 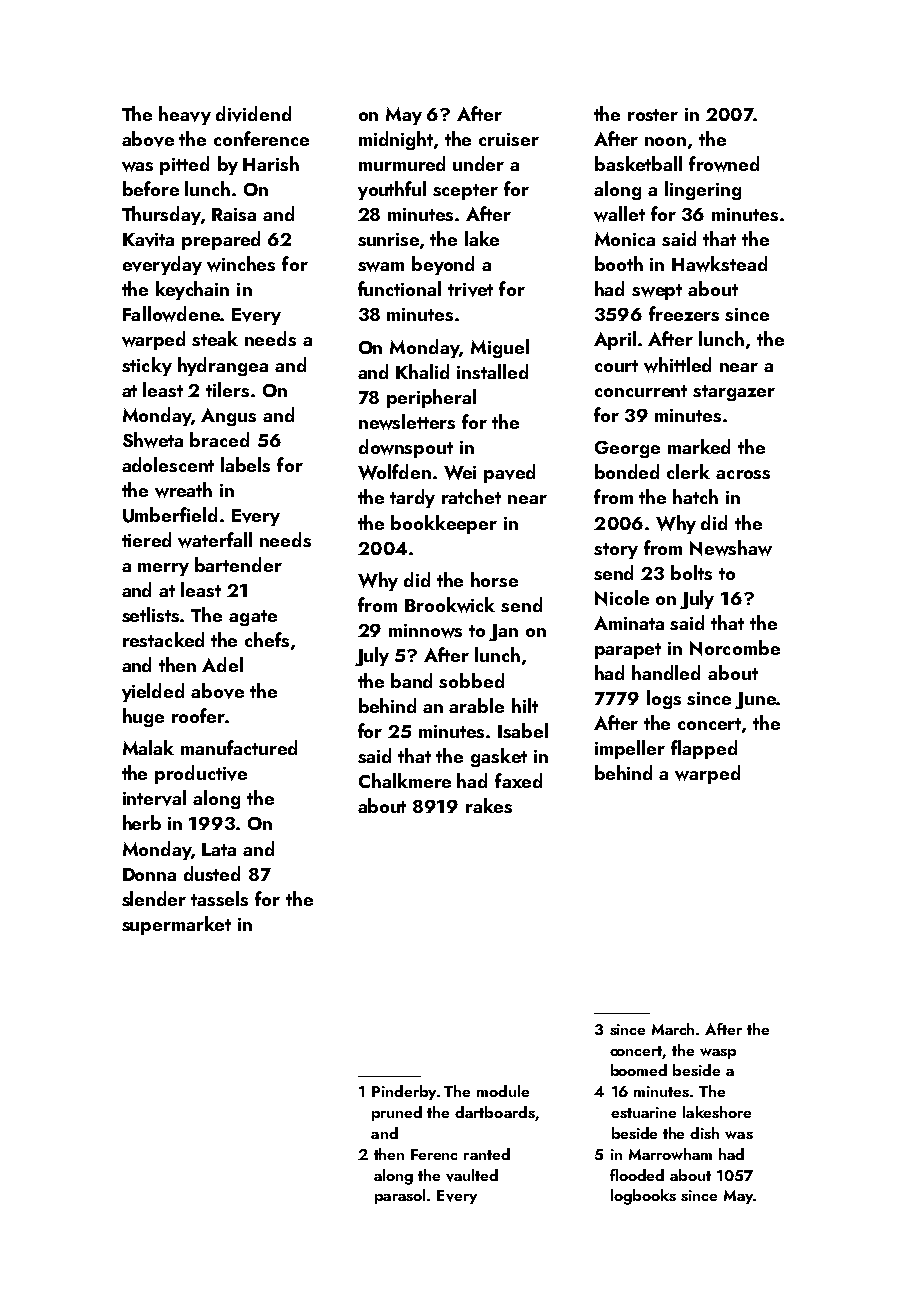 I want to click on chefs, so click(x=267, y=639).
